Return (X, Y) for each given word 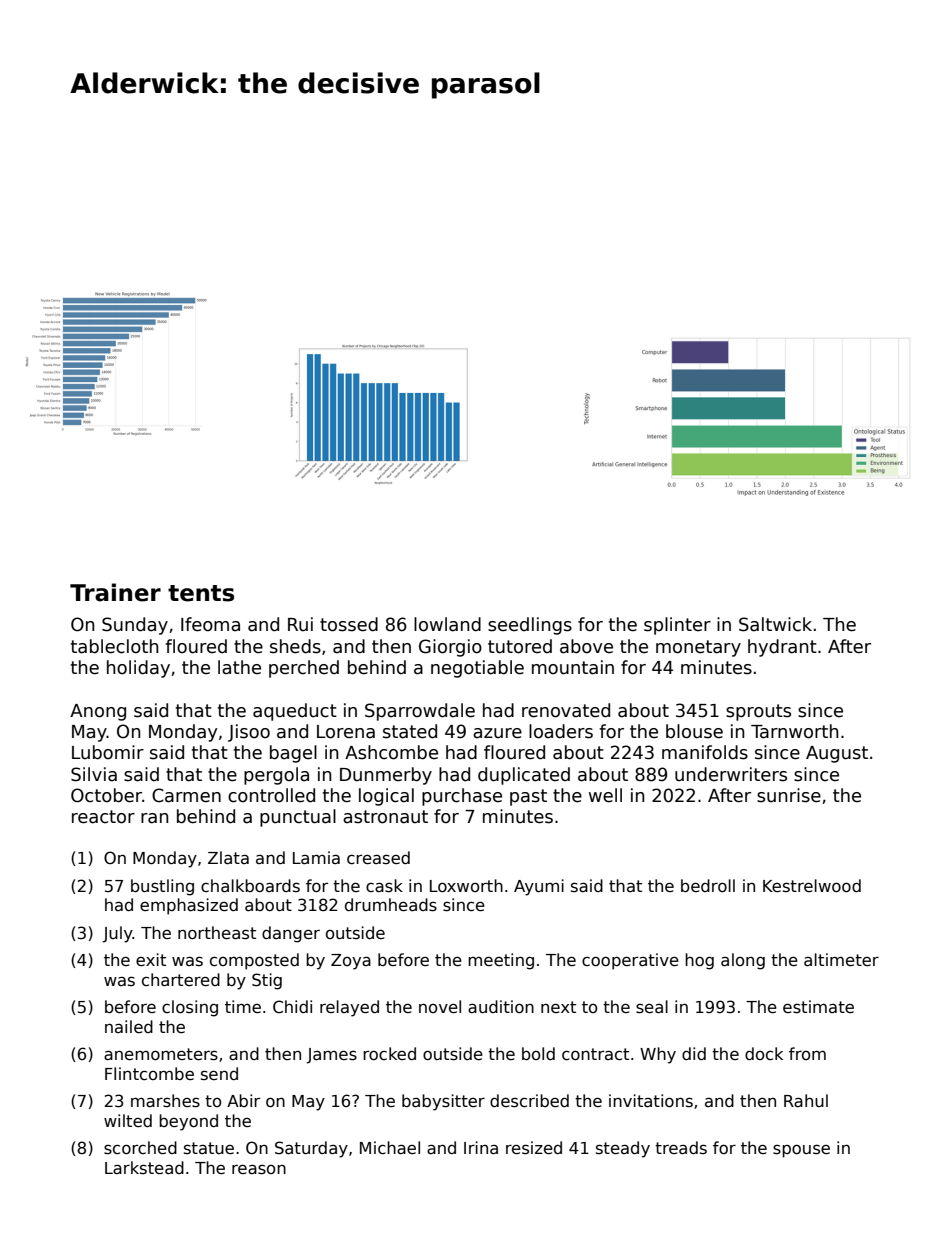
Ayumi (539, 887)
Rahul (806, 1101)
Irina (481, 1148)
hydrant (782, 648)
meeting (501, 961)
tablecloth (114, 646)
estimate (818, 1007)
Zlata (228, 858)
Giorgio (450, 648)
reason (259, 1169)
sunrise (789, 795)
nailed (129, 1026)
